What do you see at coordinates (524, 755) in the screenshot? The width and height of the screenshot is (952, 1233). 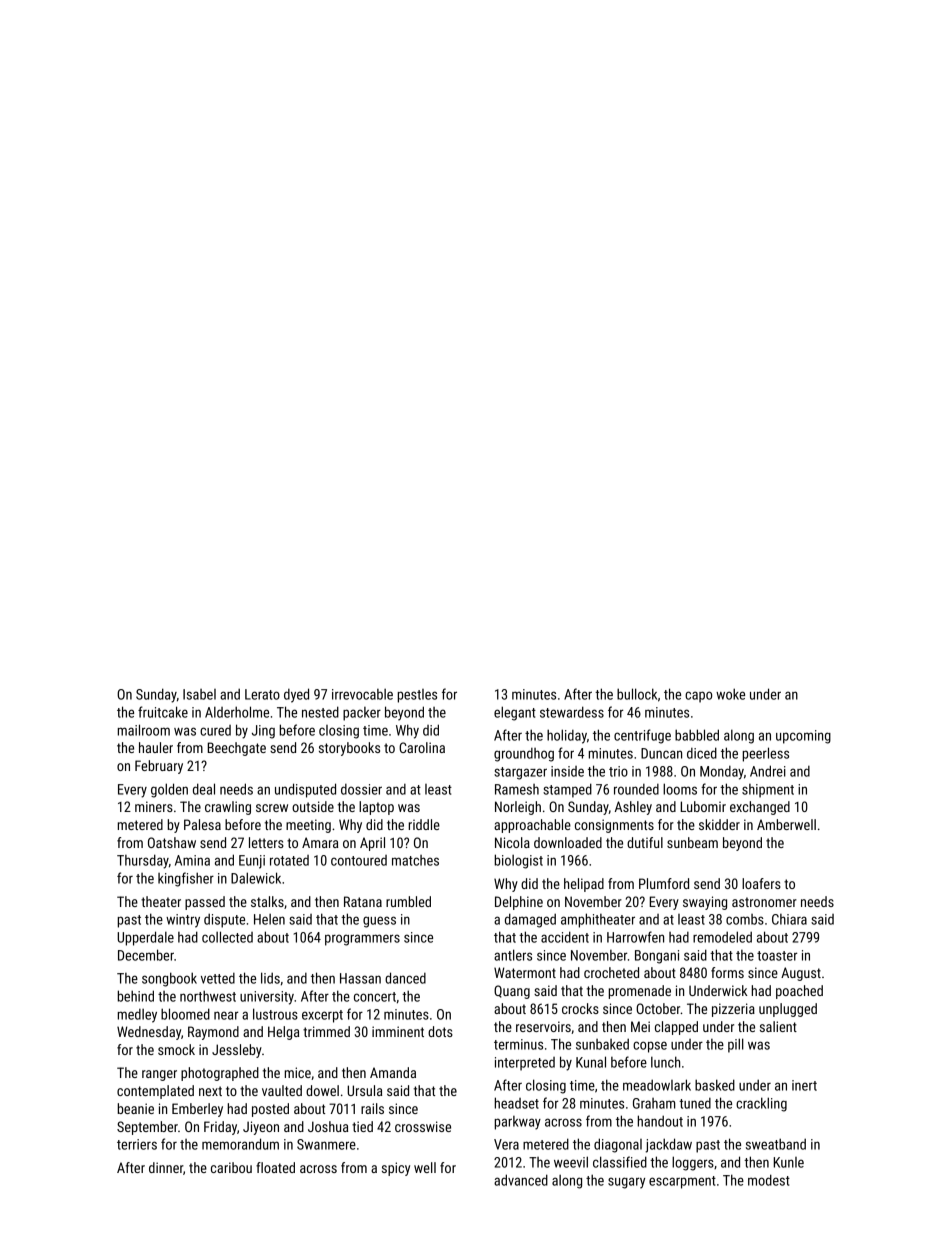 I see `groundhog` at bounding box center [524, 755].
